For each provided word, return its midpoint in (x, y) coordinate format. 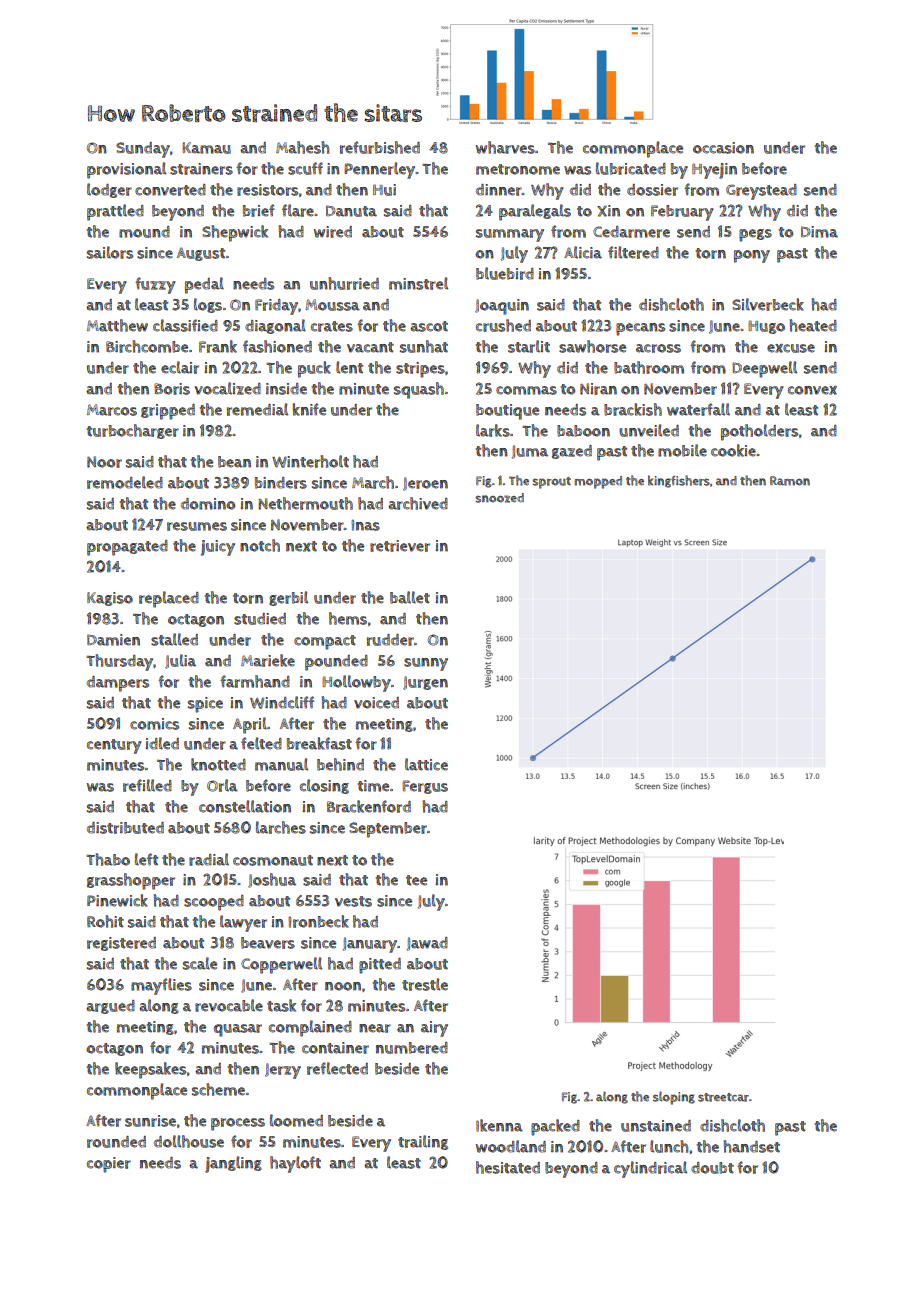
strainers (201, 169)
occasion (723, 148)
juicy (218, 548)
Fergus (425, 787)
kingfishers (679, 481)
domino (208, 504)
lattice (426, 764)
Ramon (790, 481)
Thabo (108, 859)
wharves (505, 147)
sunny (426, 664)
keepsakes (151, 1070)
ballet (410, 597)
